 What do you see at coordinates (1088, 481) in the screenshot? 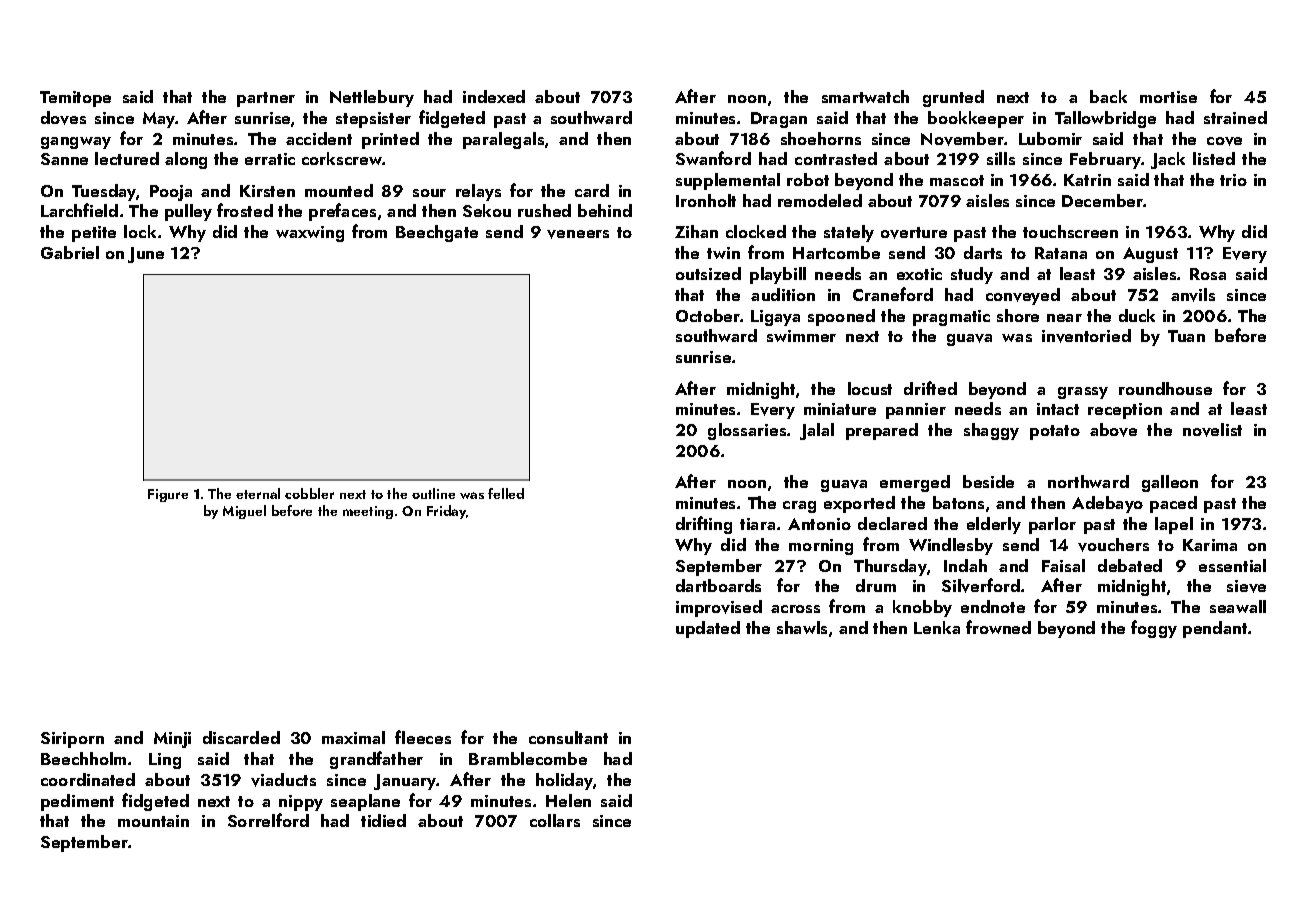
I see `northward` at bounding box center [1088, 481].
